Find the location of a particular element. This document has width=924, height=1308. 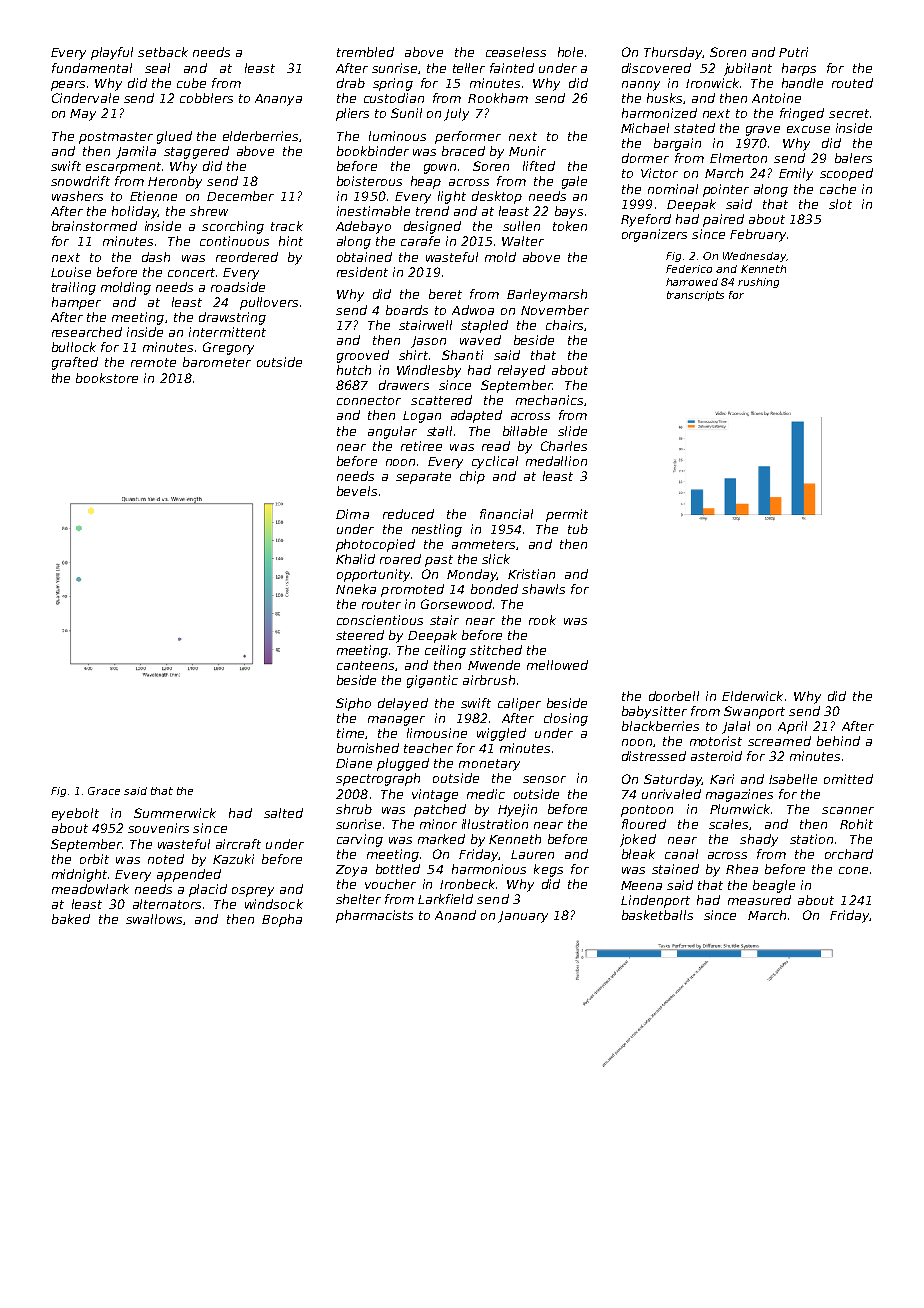

Grace is located at coordinates (104, 791).
